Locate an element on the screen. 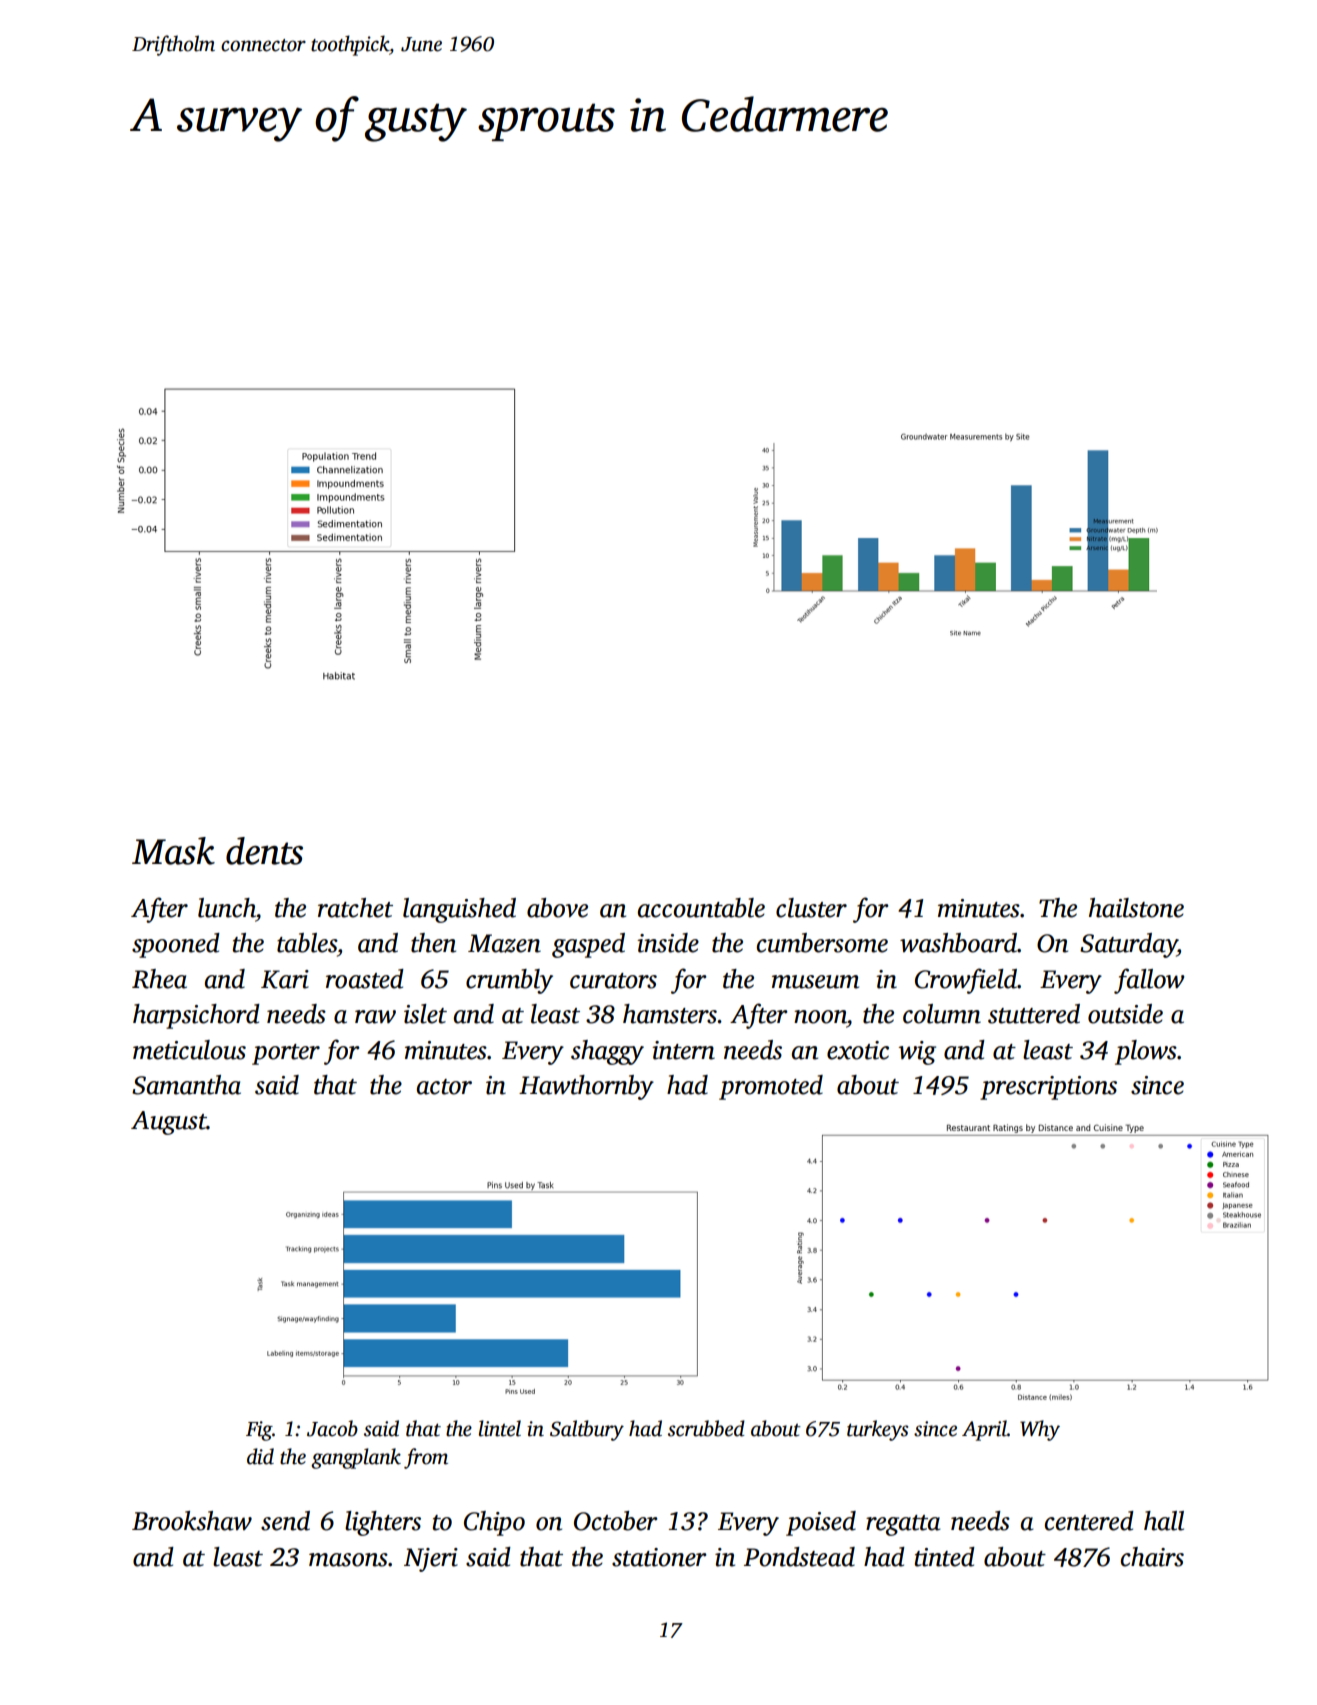 This screenshot has width=1317, height=1705. Samantha is located at coordinates (186, 1085).
